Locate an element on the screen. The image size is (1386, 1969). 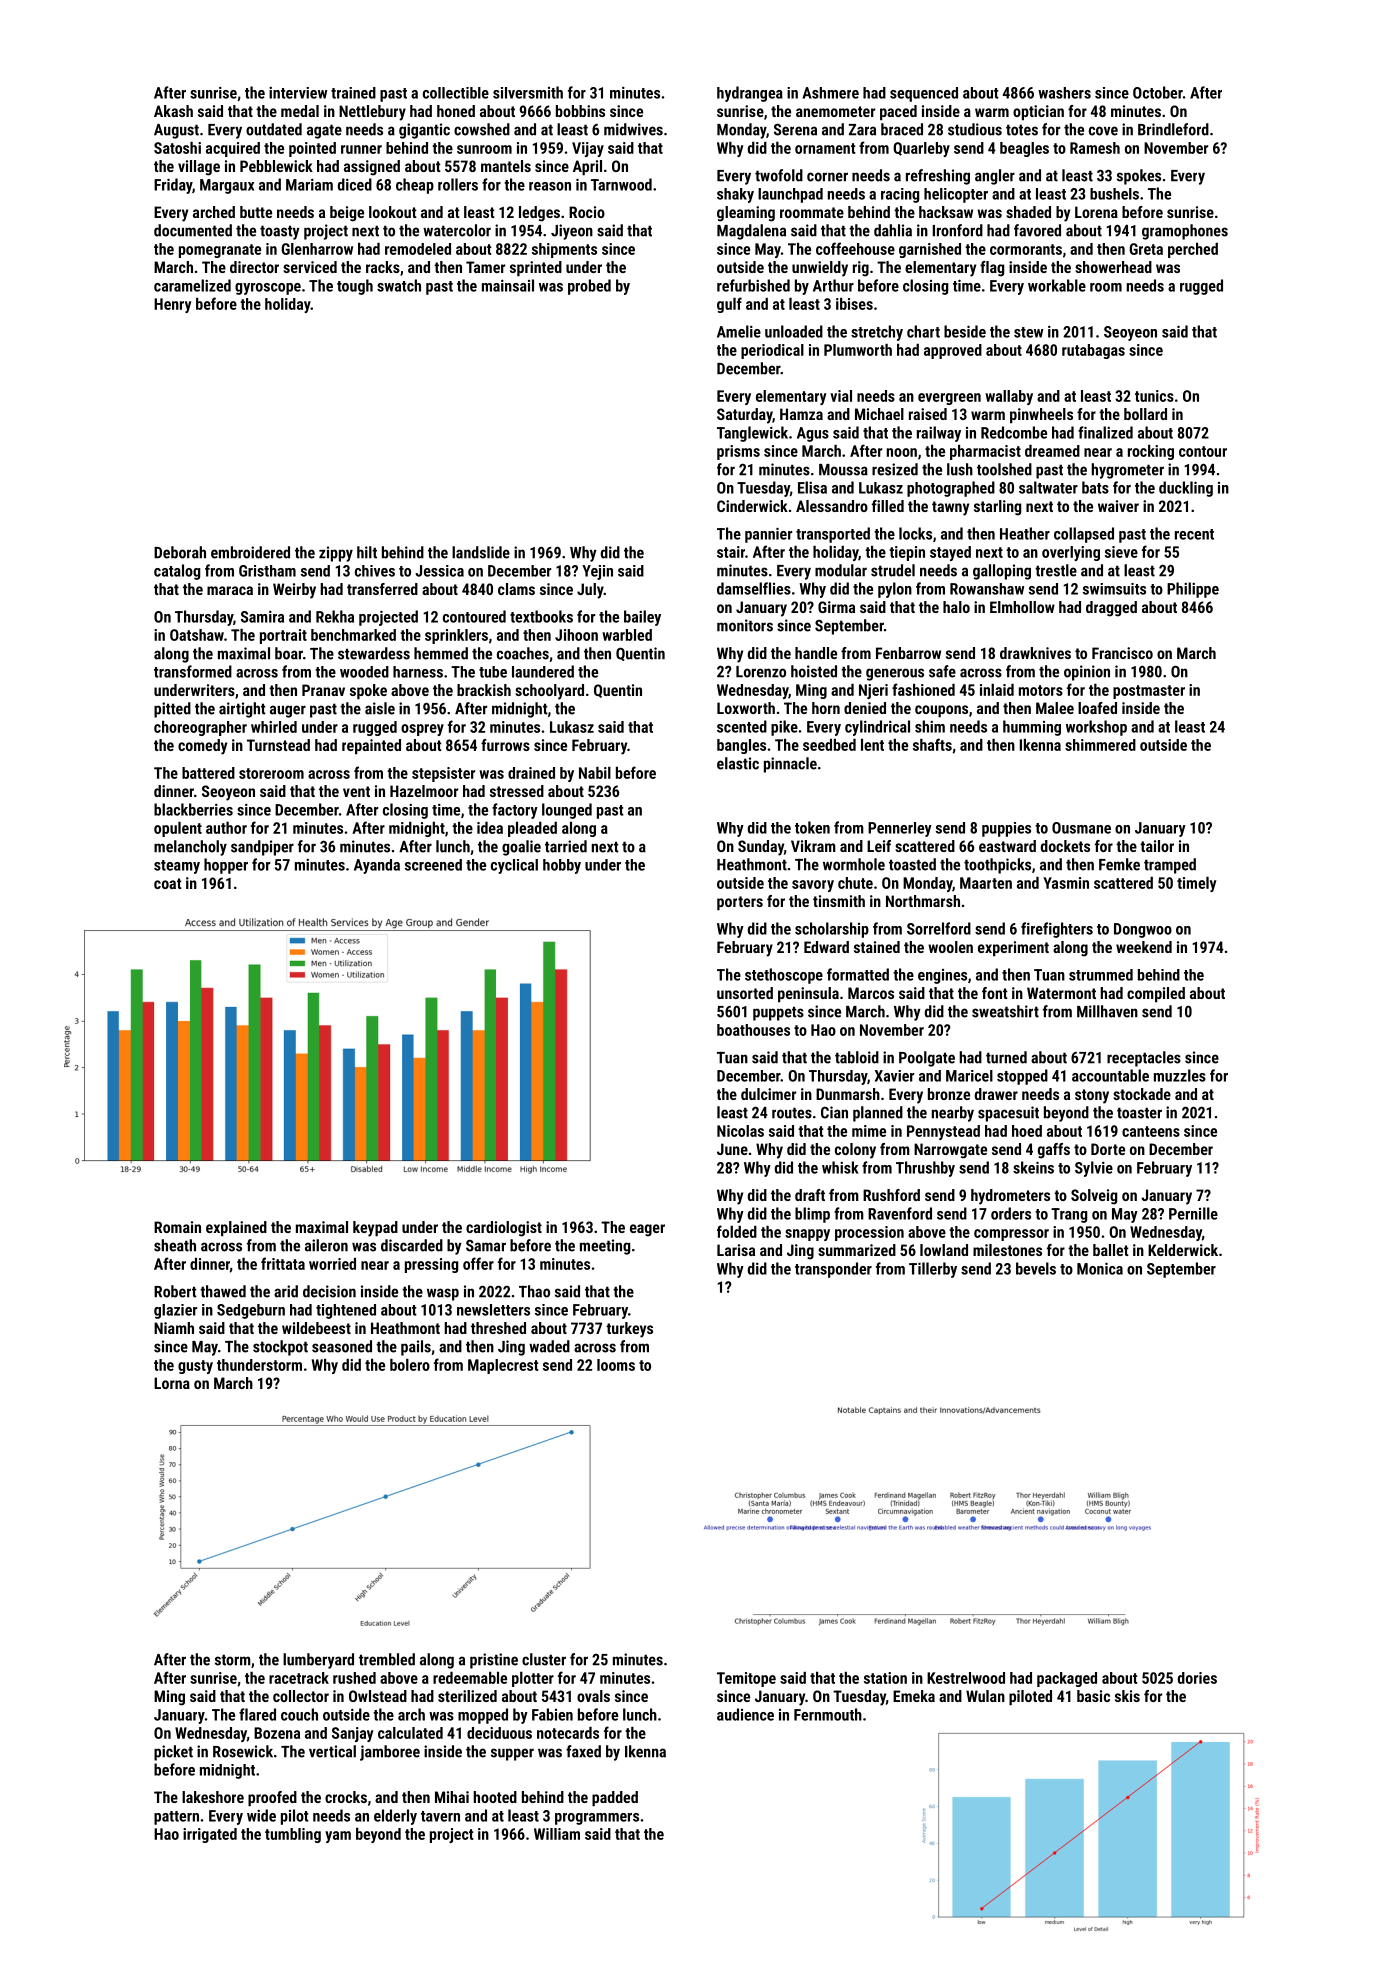
padded is located at coordinates (615, 1799).
